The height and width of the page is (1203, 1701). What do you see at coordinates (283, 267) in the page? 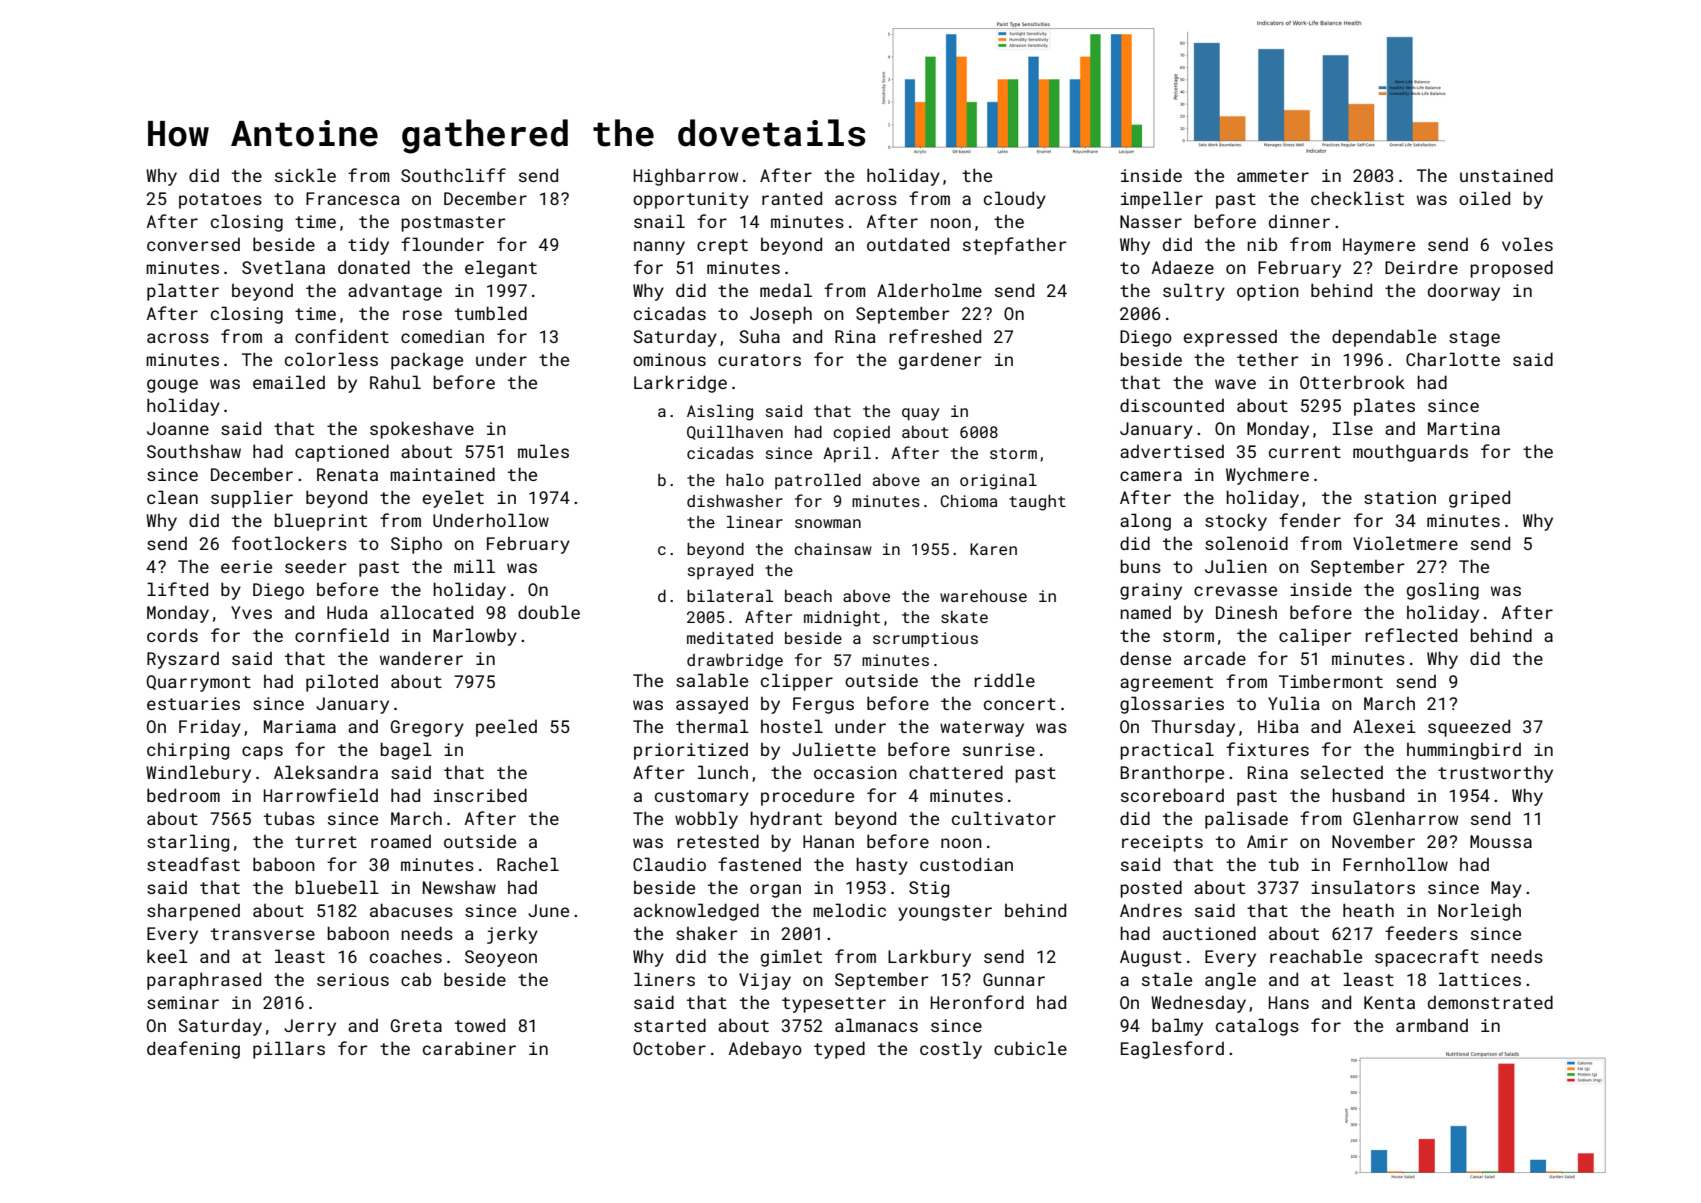
I see `Svetlana` at bounding box center [283, 267].
